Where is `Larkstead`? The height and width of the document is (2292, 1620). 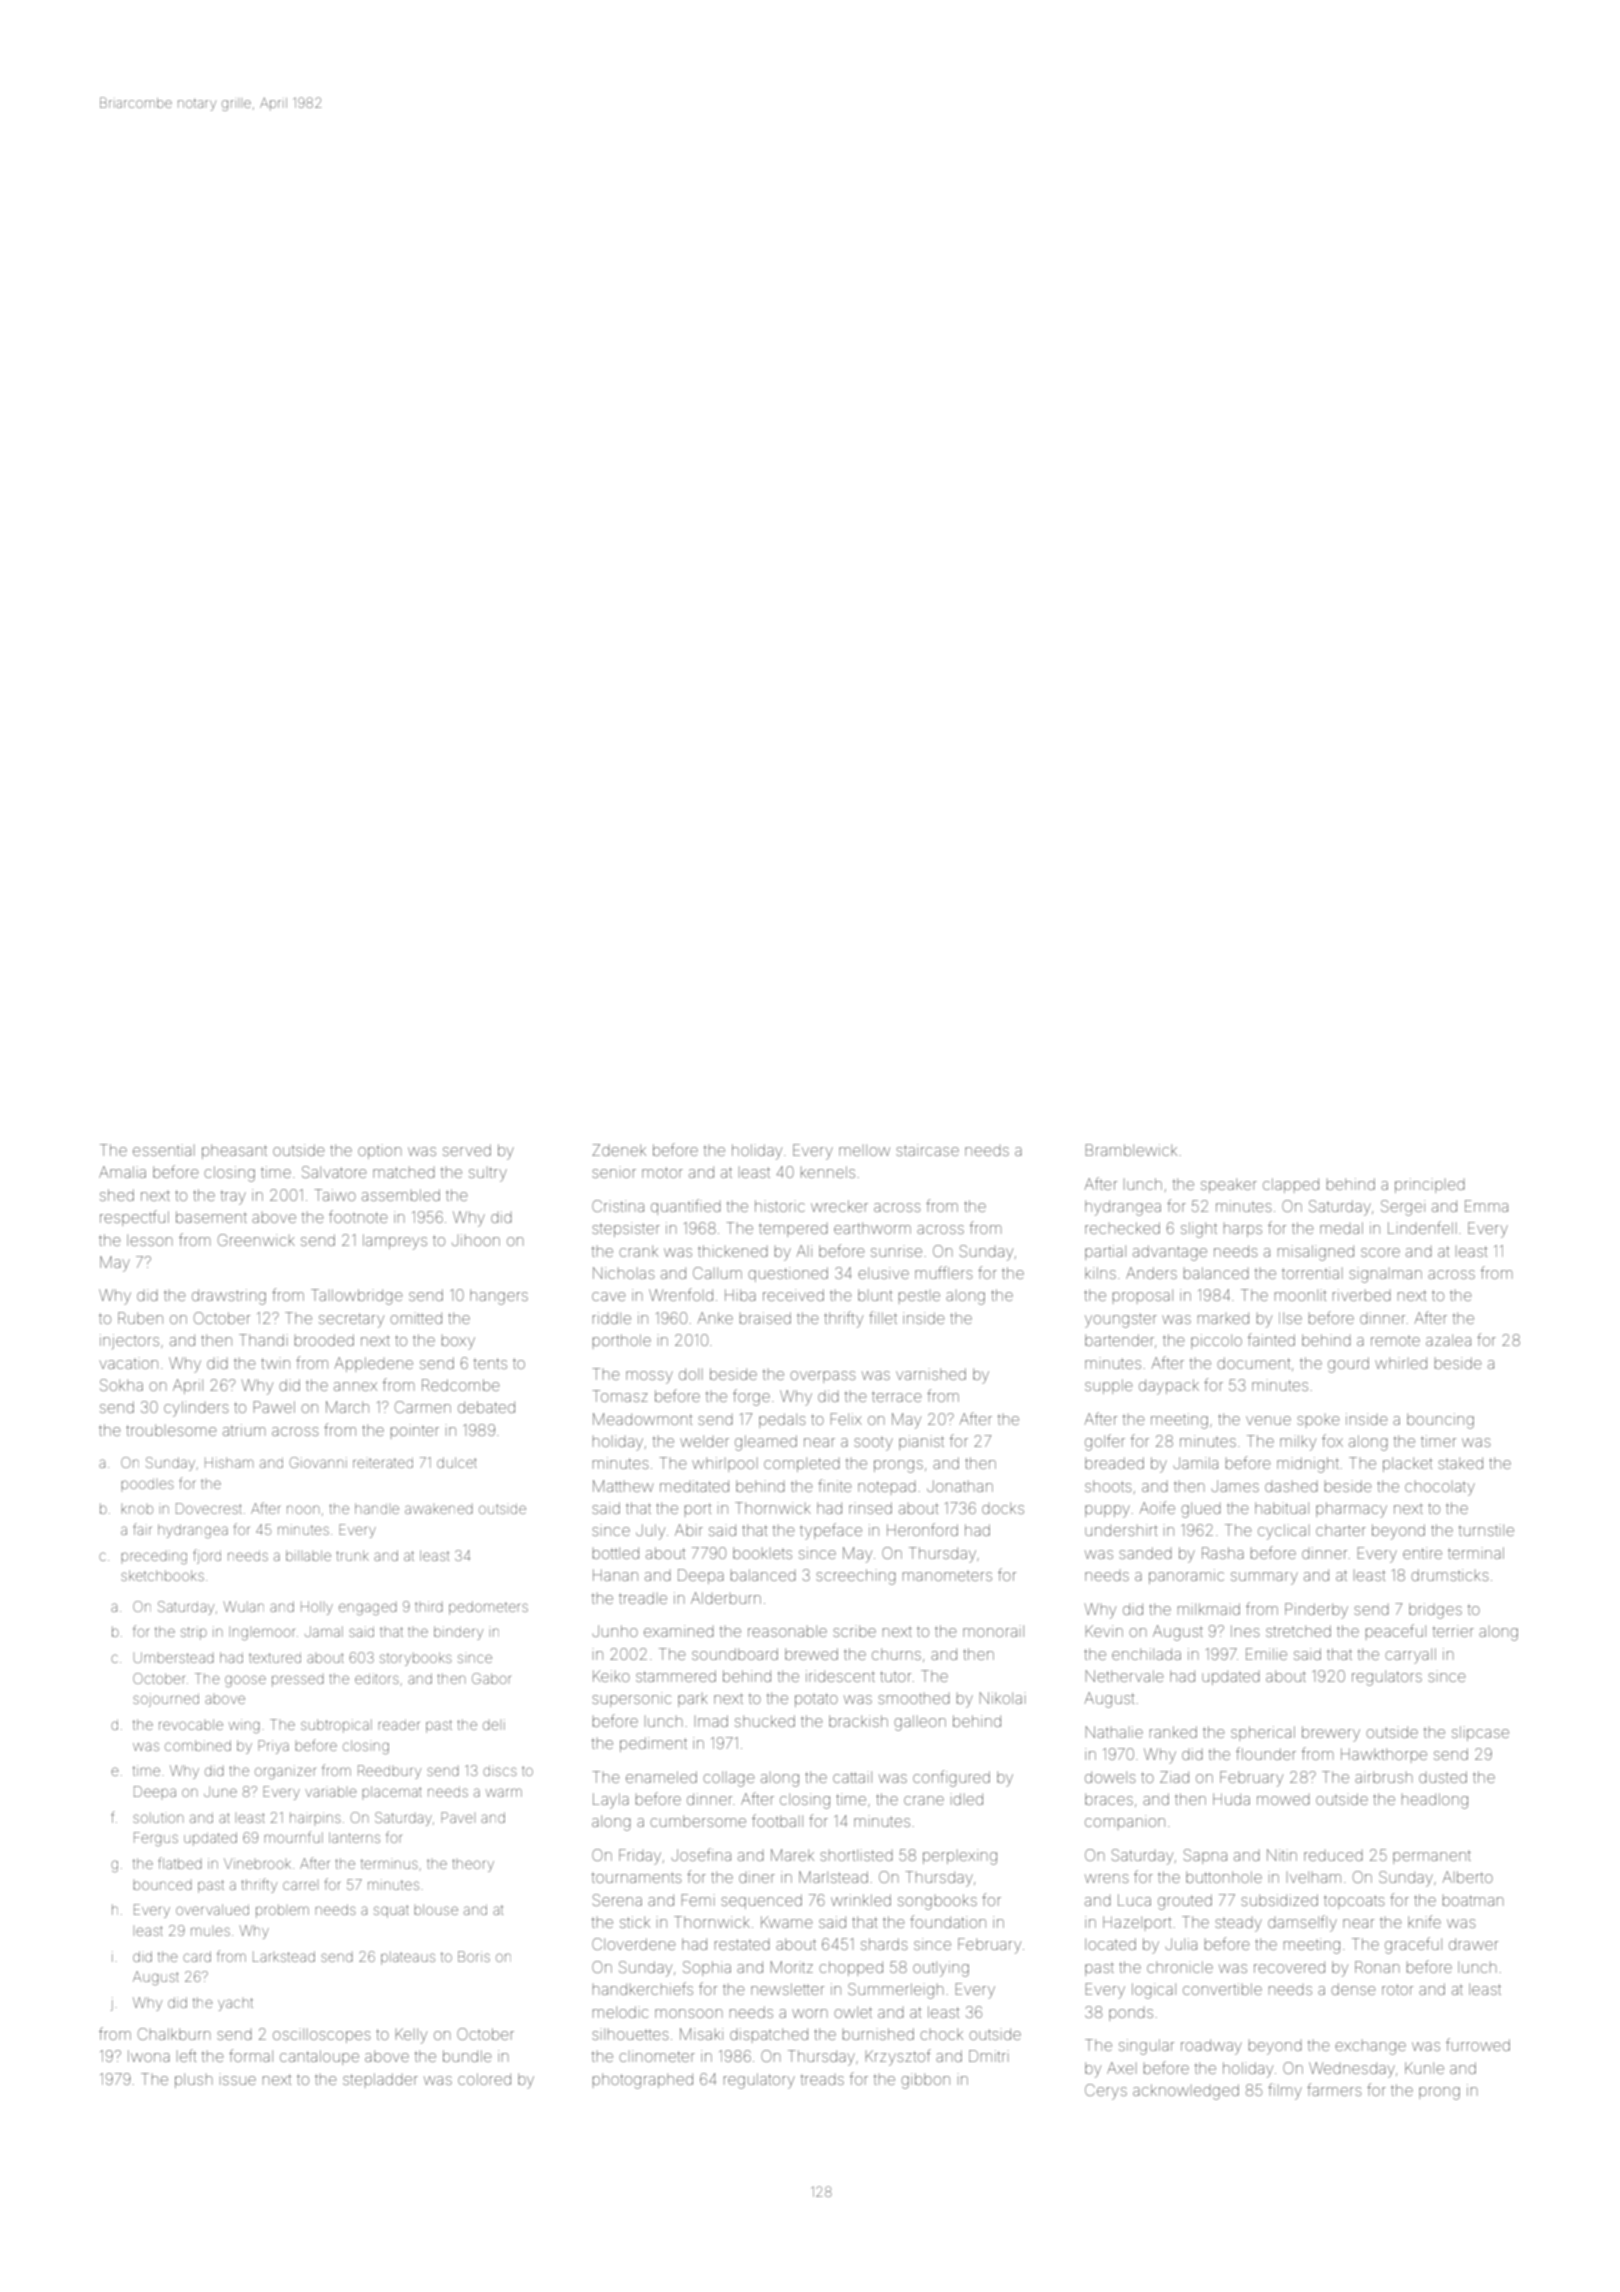 Larkstead is located at coordinates (284, 1956).
